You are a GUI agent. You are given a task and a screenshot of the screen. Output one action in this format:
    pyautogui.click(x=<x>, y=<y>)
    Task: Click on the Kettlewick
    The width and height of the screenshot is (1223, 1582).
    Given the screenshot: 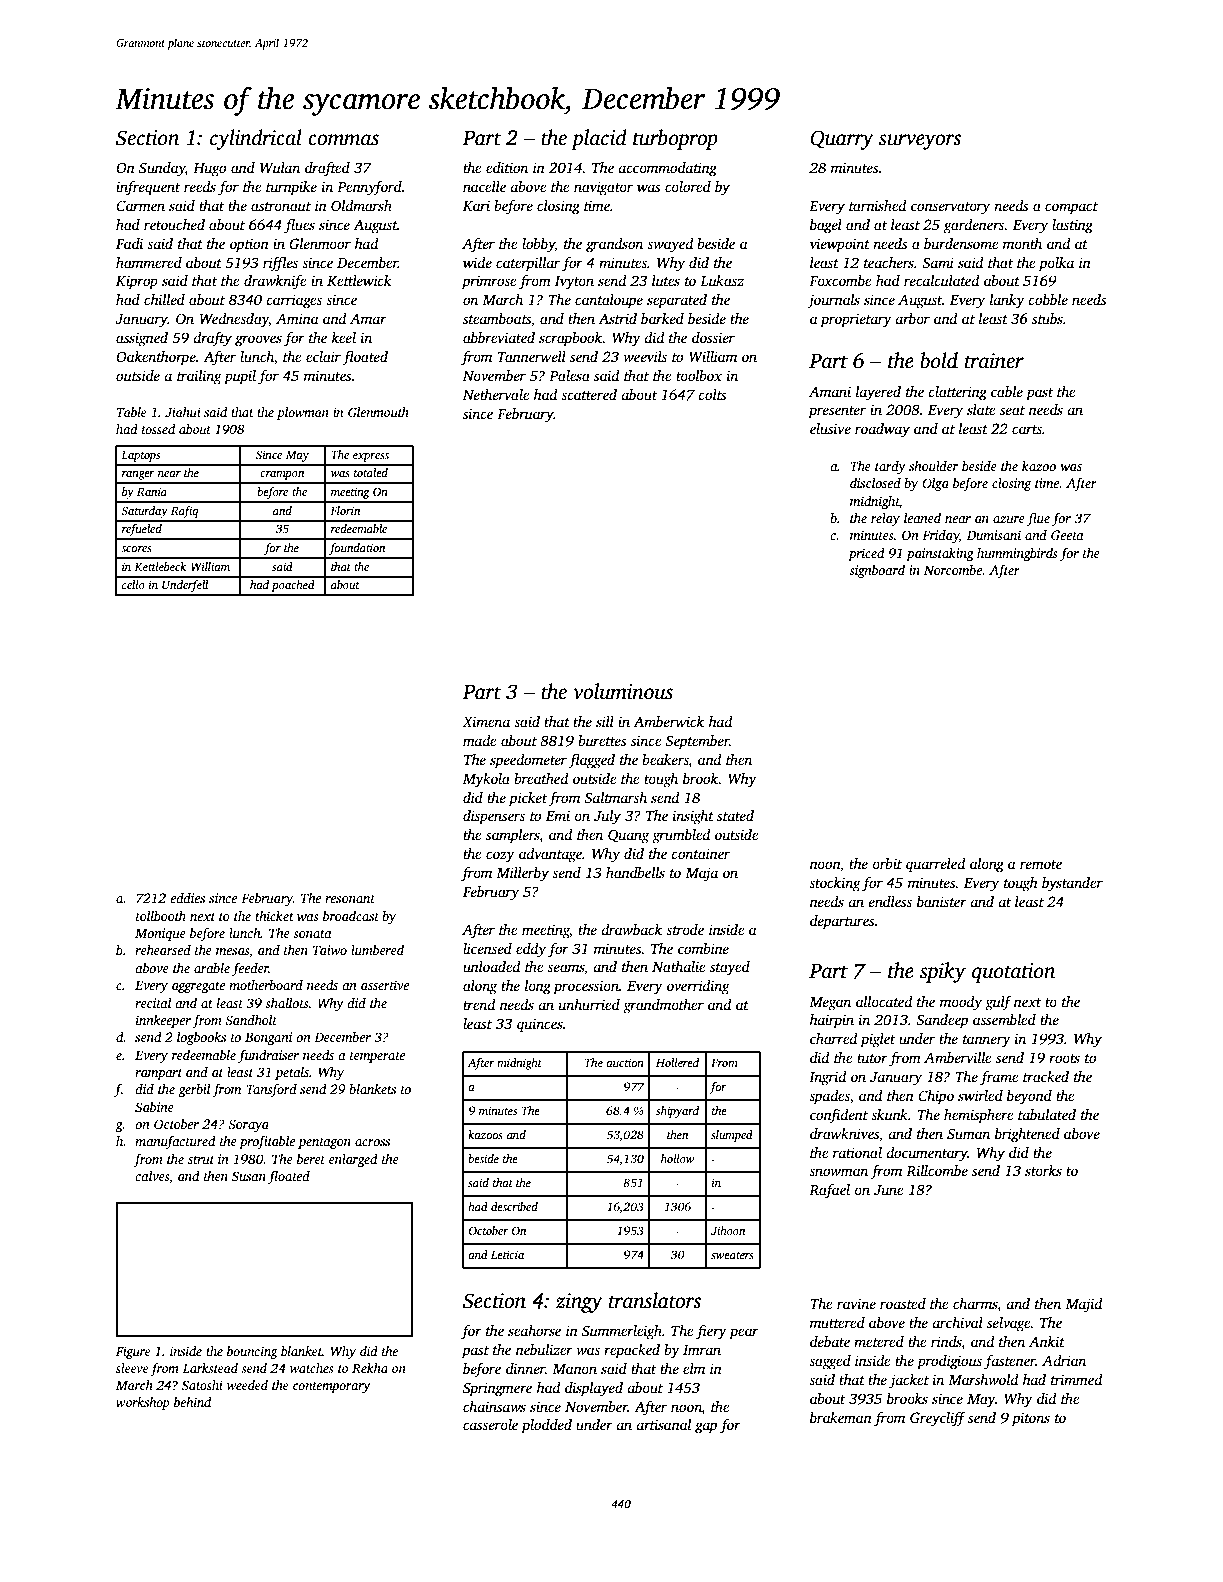 What is the action you would take?
    pyautogui.click(x=359, y=280)
